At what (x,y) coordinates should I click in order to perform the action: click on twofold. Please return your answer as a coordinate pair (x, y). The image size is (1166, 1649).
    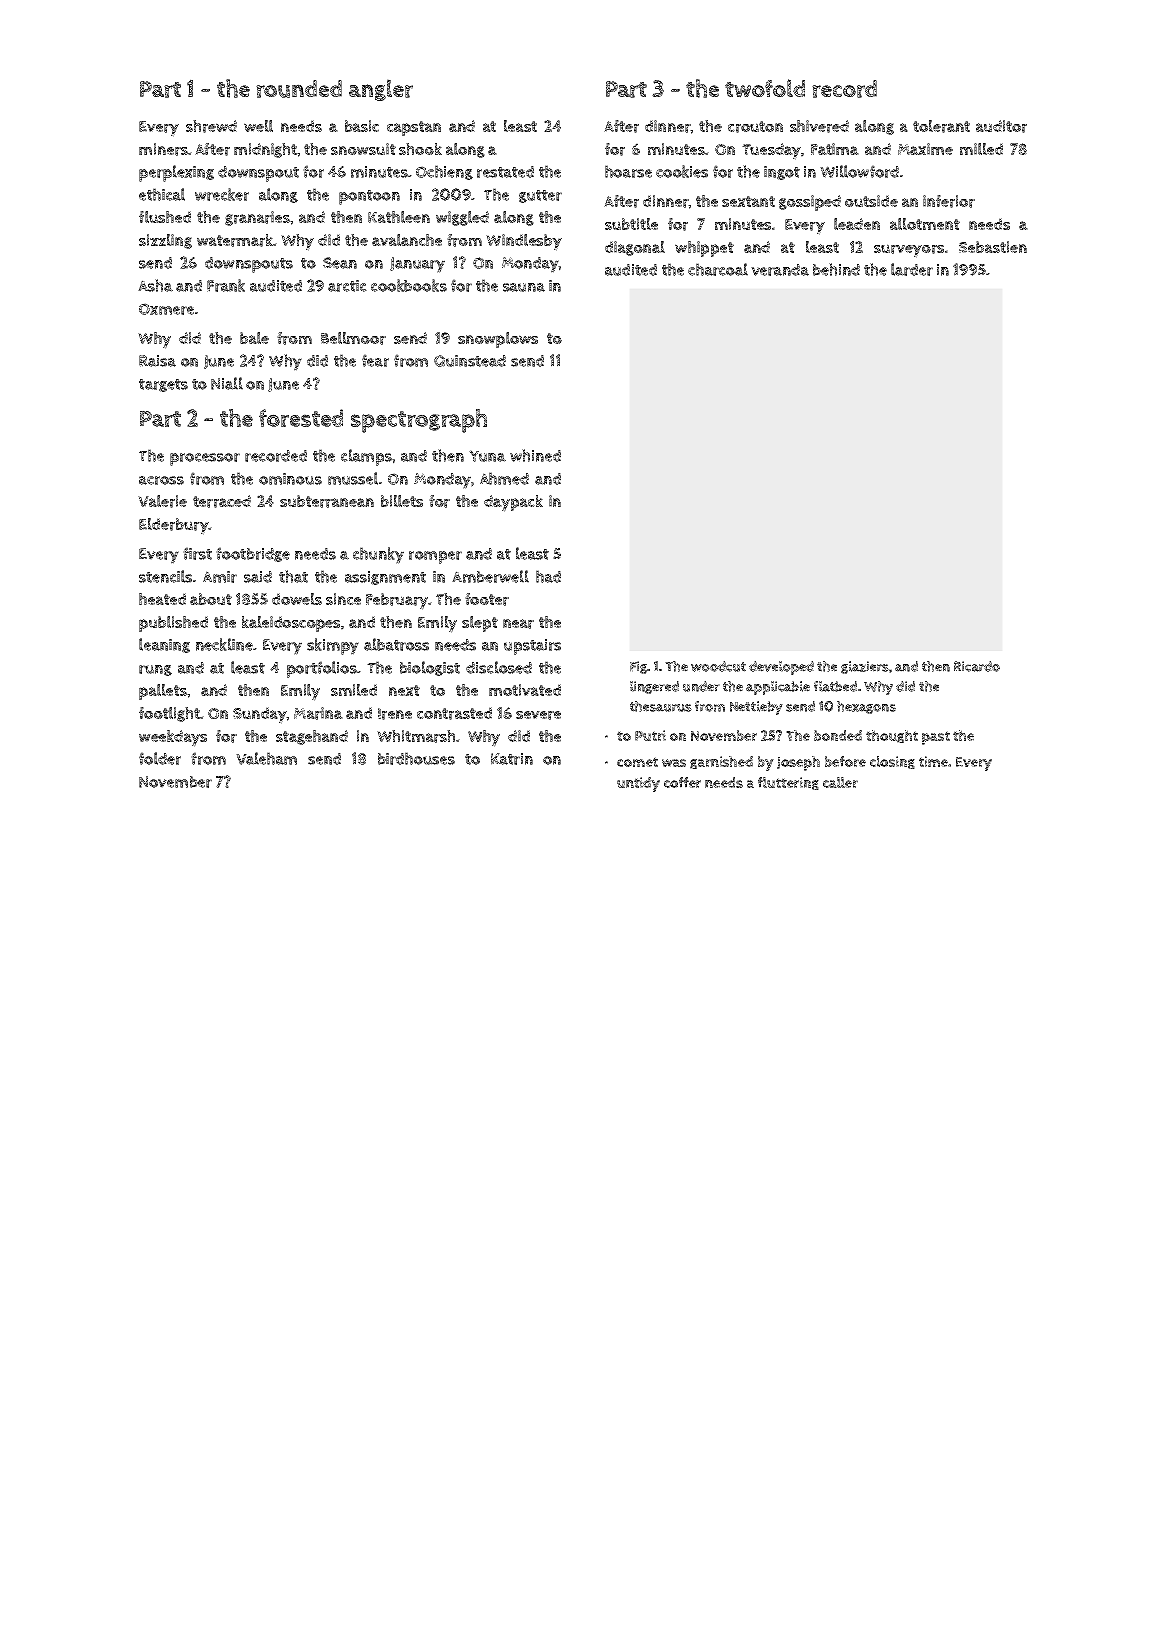
    Looking at the image, I should click on (765, 88).
